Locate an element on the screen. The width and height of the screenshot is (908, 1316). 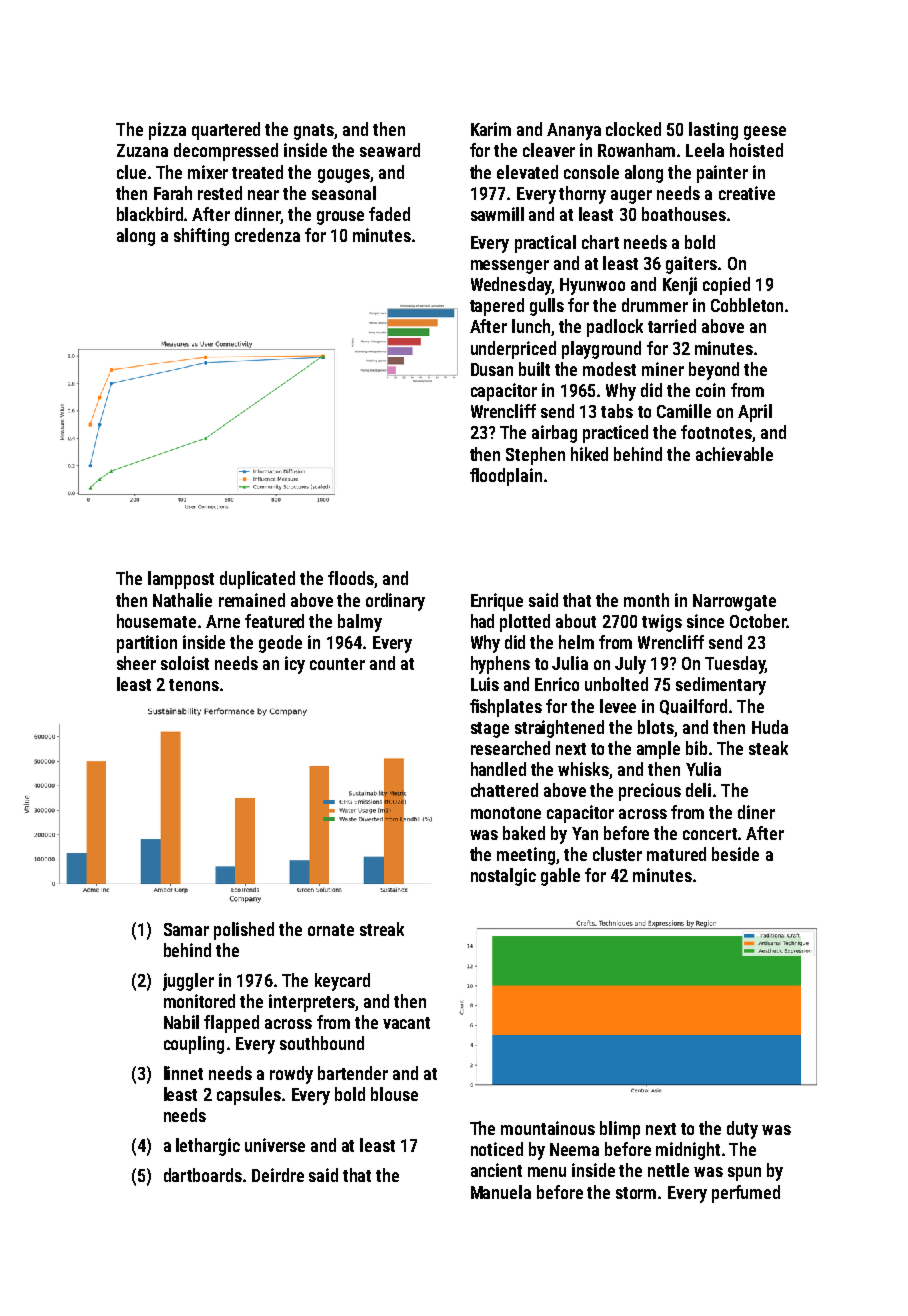
matured is located at coordinates (676, 854).
